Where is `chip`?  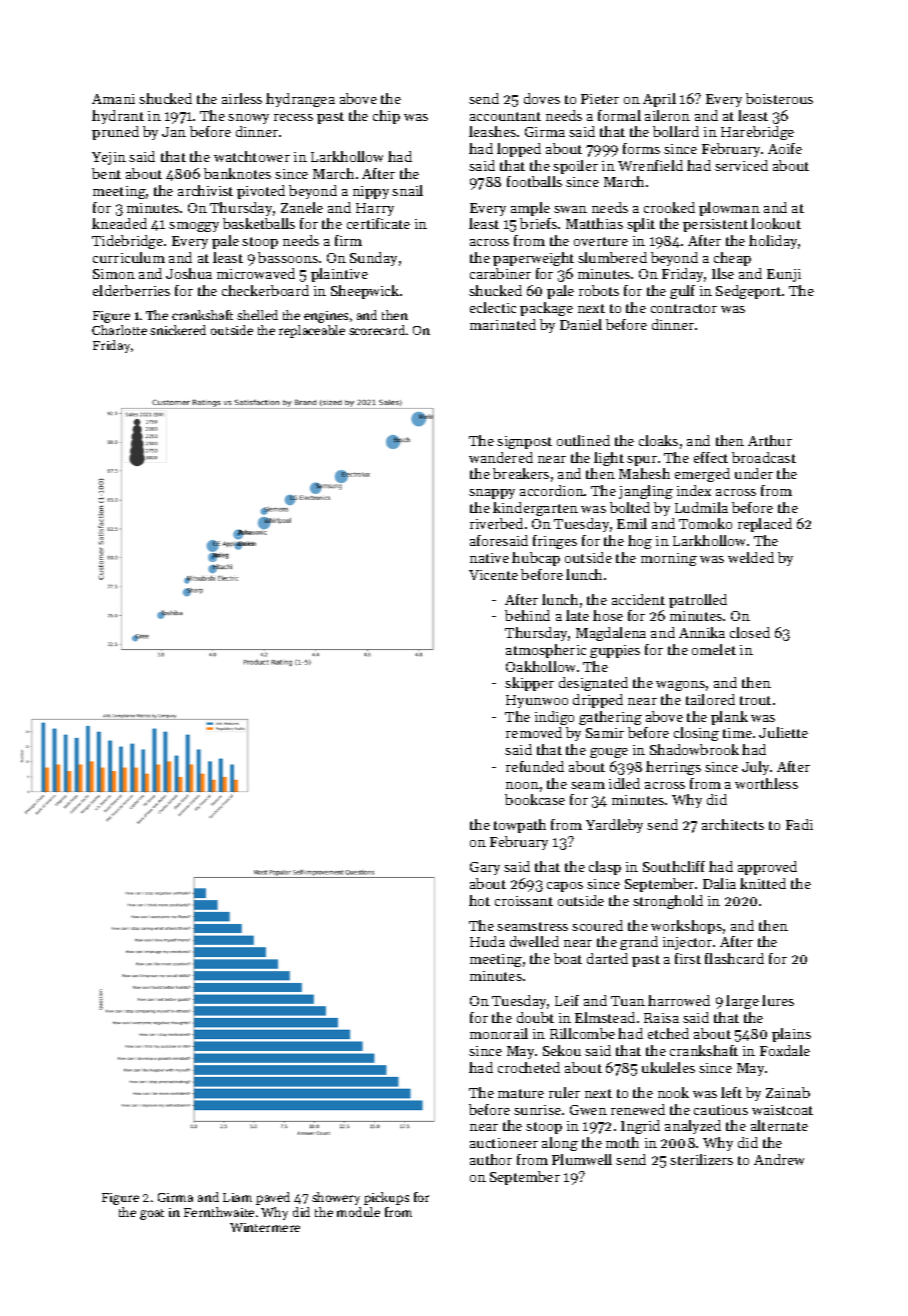 chip is located at coordinates (386, 117).
